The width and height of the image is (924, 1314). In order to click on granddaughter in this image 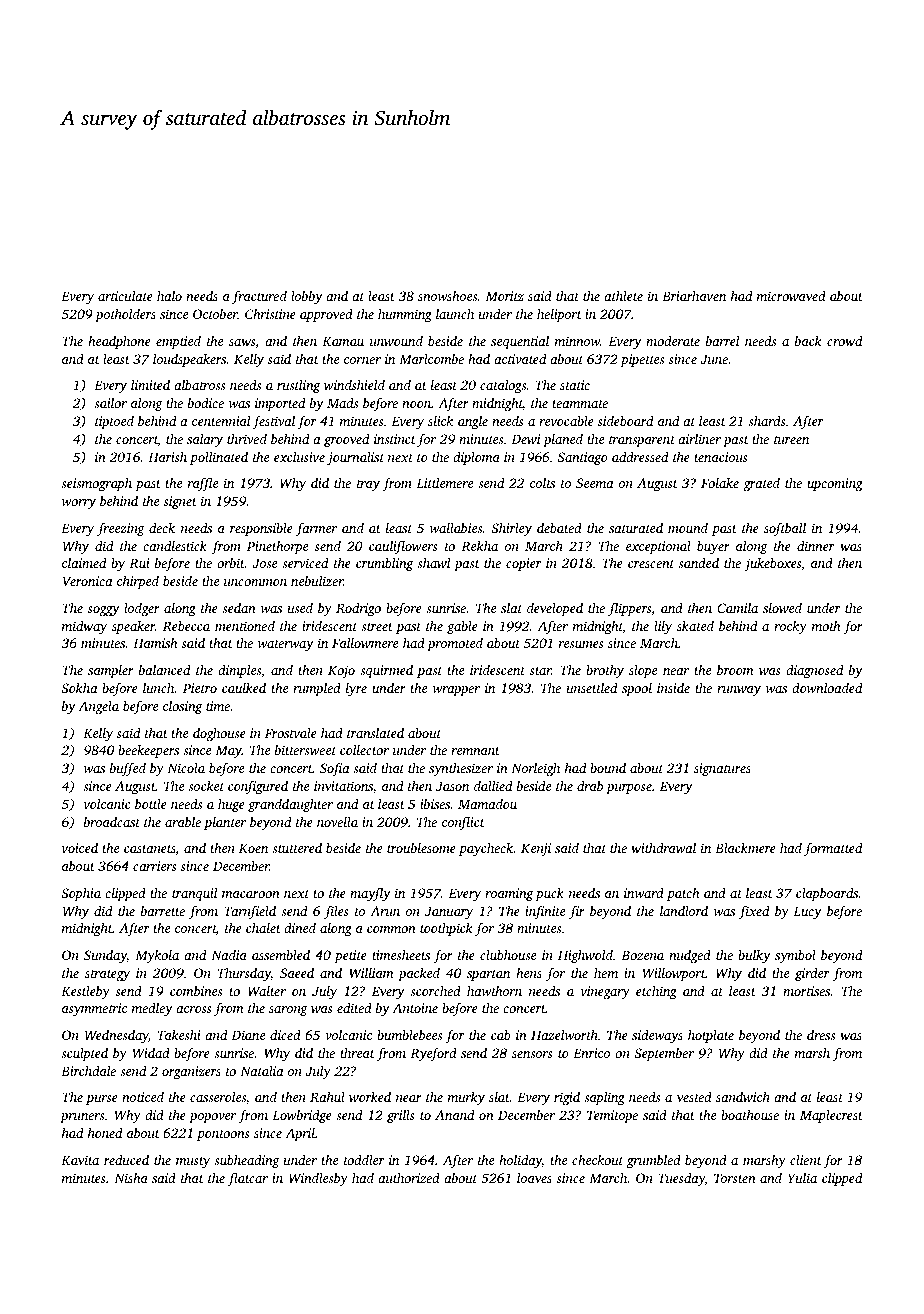, I will do `click(290, 805)`.
